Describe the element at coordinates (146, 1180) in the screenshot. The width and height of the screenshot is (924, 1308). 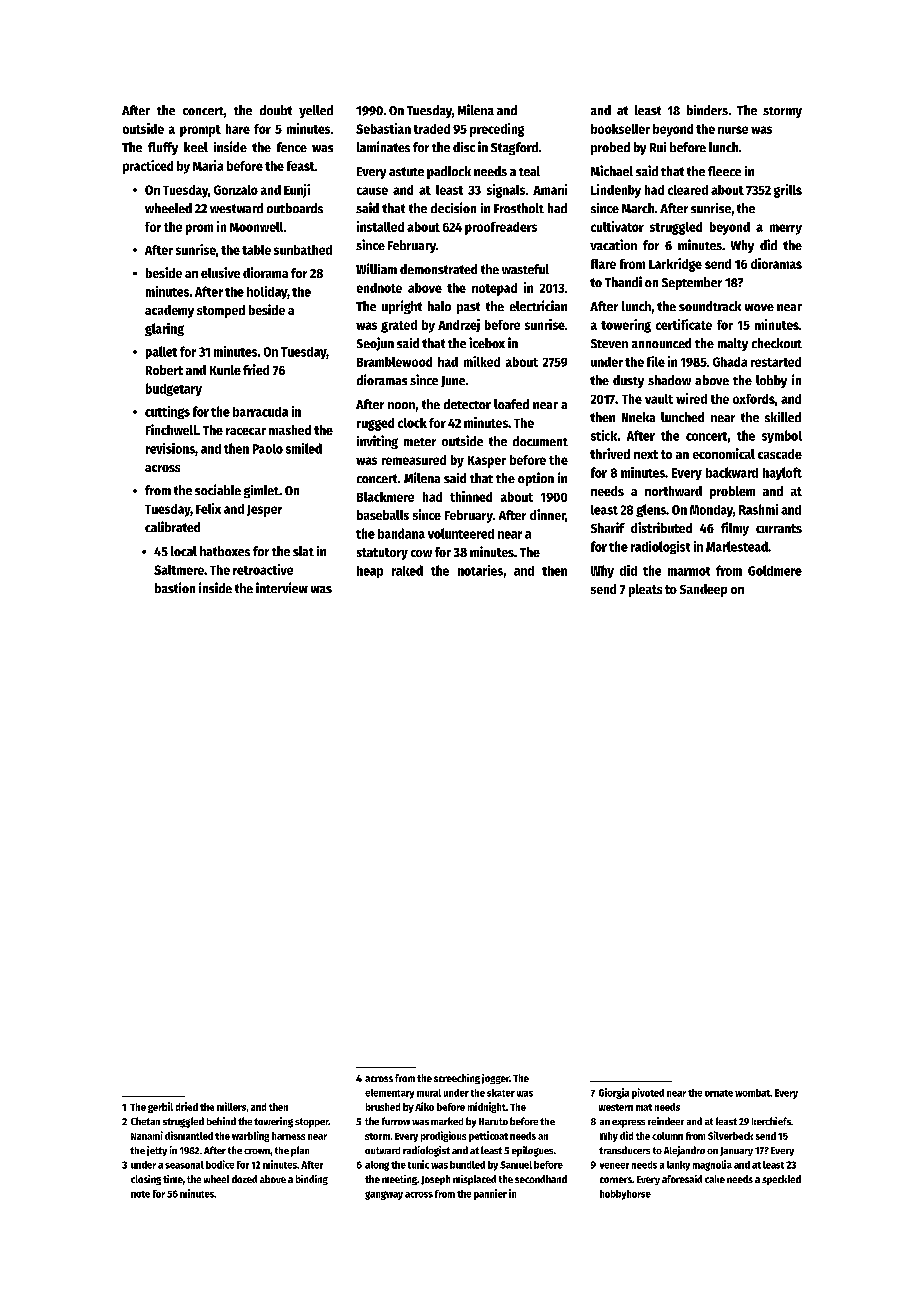
I see `closing` at that location.
